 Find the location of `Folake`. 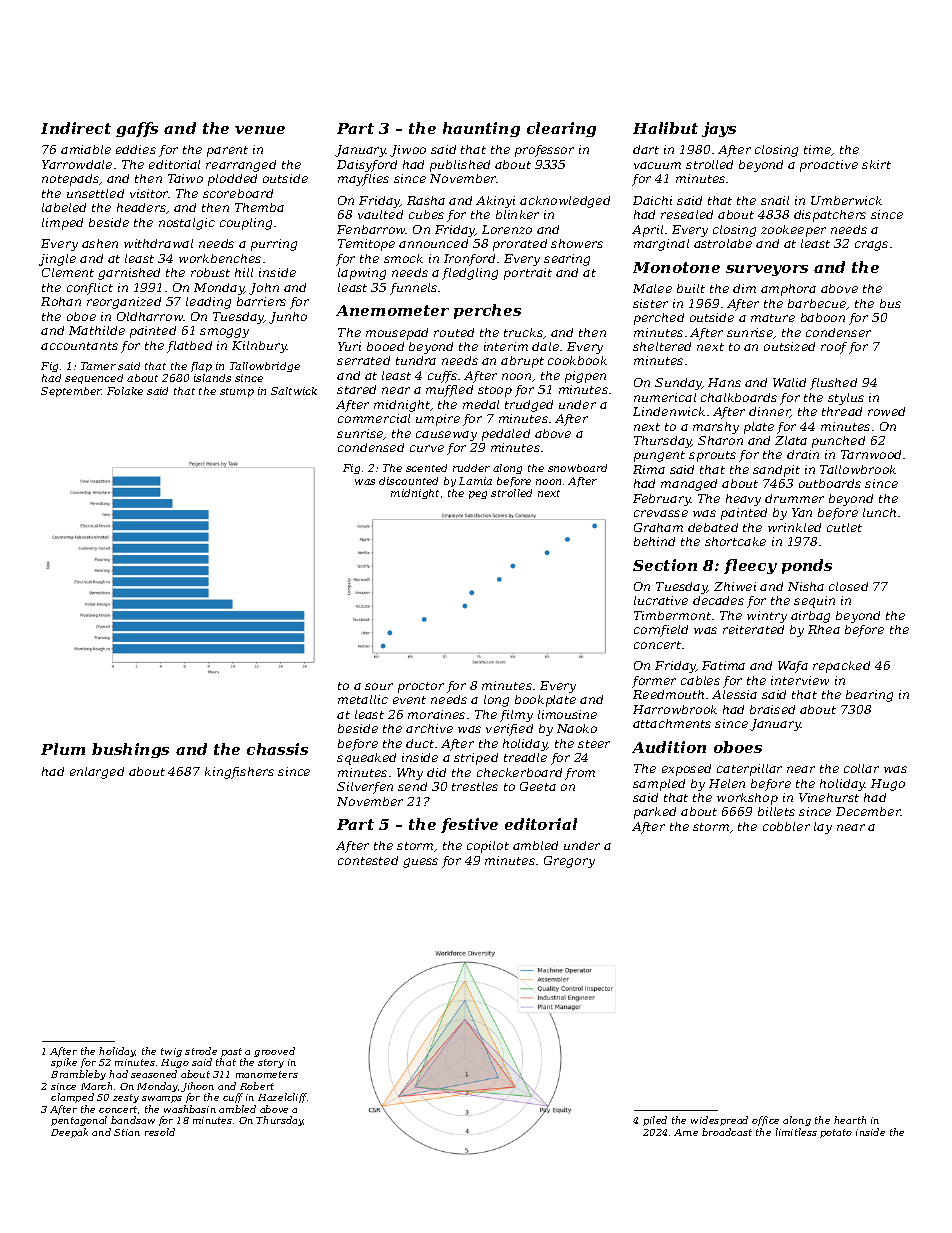

Folake is located at coordinates (125, 391).
